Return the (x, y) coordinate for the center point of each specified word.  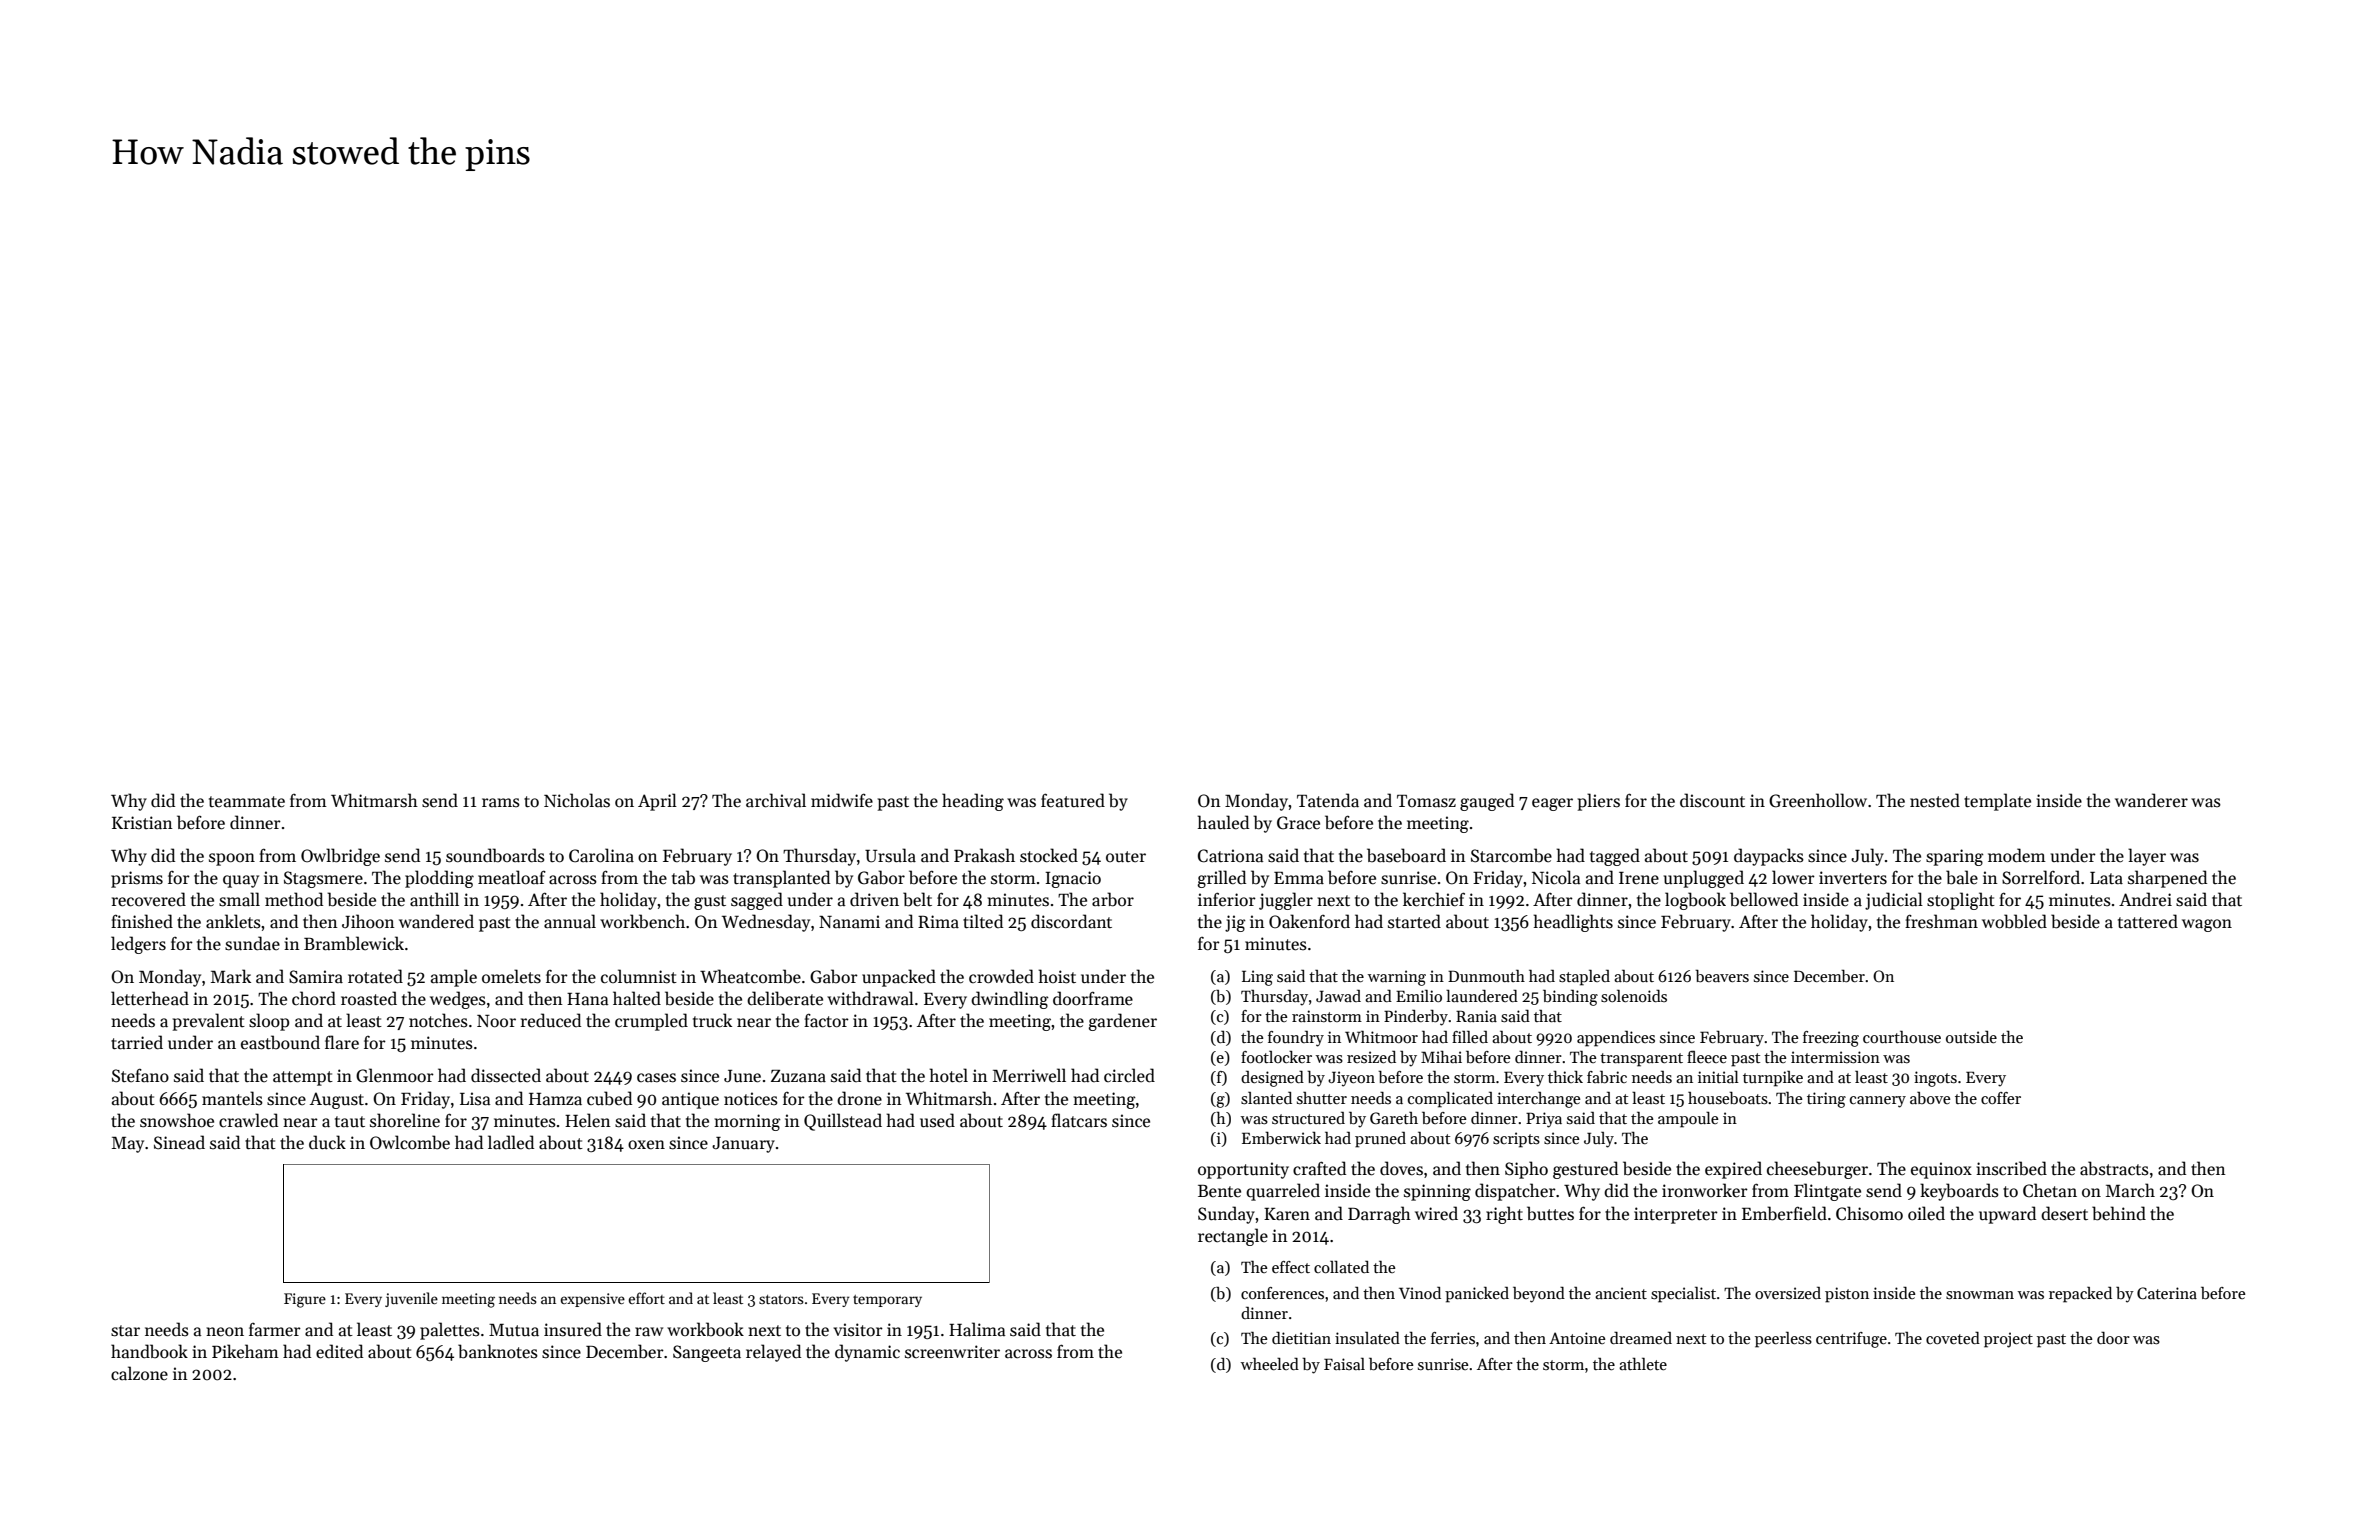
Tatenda (1328, 800)
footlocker (1276, 1057)
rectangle (1233, 1237)
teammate (247, 802)
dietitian (1301, 1338)
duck (327, 1142)
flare (342, 1042)
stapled (1584, 978)
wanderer (2151, 800)
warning (1397, 978)
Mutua (514, 1330)
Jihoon (368, 921)
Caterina (2167, 1293)
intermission (1835, 1057)
